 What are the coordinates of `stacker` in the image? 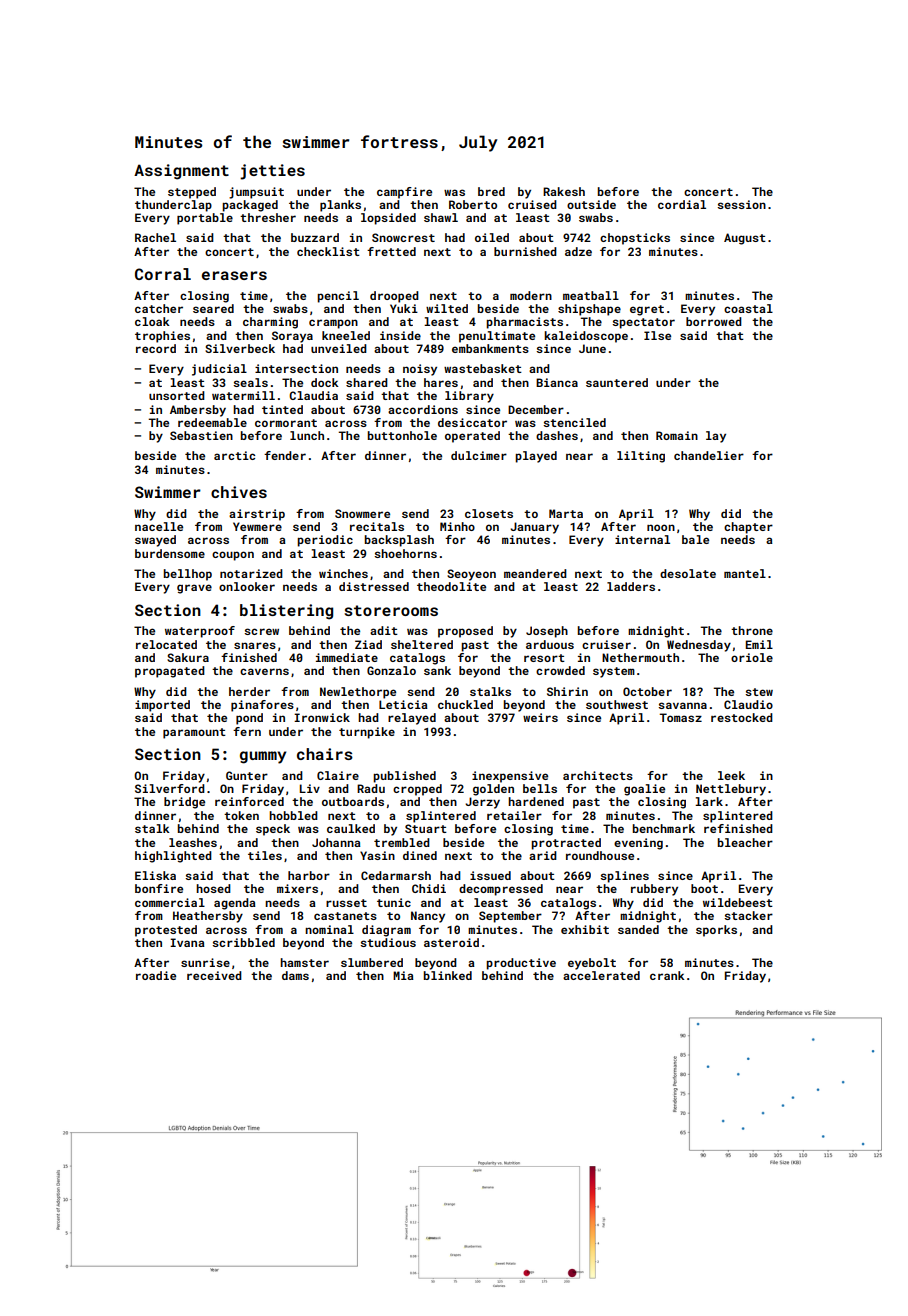 It's located at (748, 915).
